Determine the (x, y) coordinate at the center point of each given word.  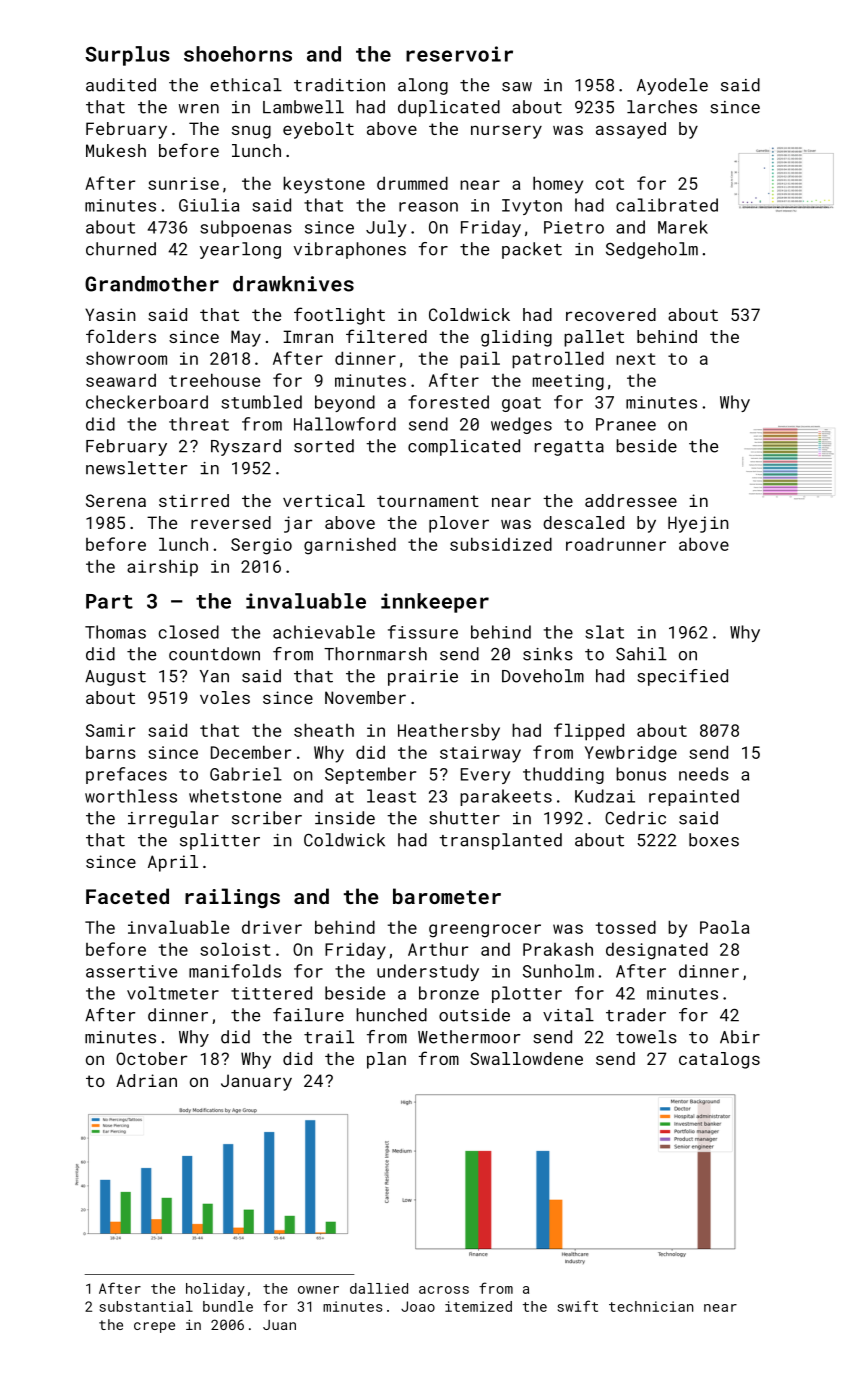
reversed (231, 522)
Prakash (558, 949)
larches (662, 107)
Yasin (110, 314)
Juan (279, 1325)
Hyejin (698, 524)
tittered (271, 993)
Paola (724, 927)
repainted (694, 797)
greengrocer (485, 931)
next (636, 359)
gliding (516, 338)
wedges (521, 425)
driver (272, 927)
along (423, 86)
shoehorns (238, 54)
